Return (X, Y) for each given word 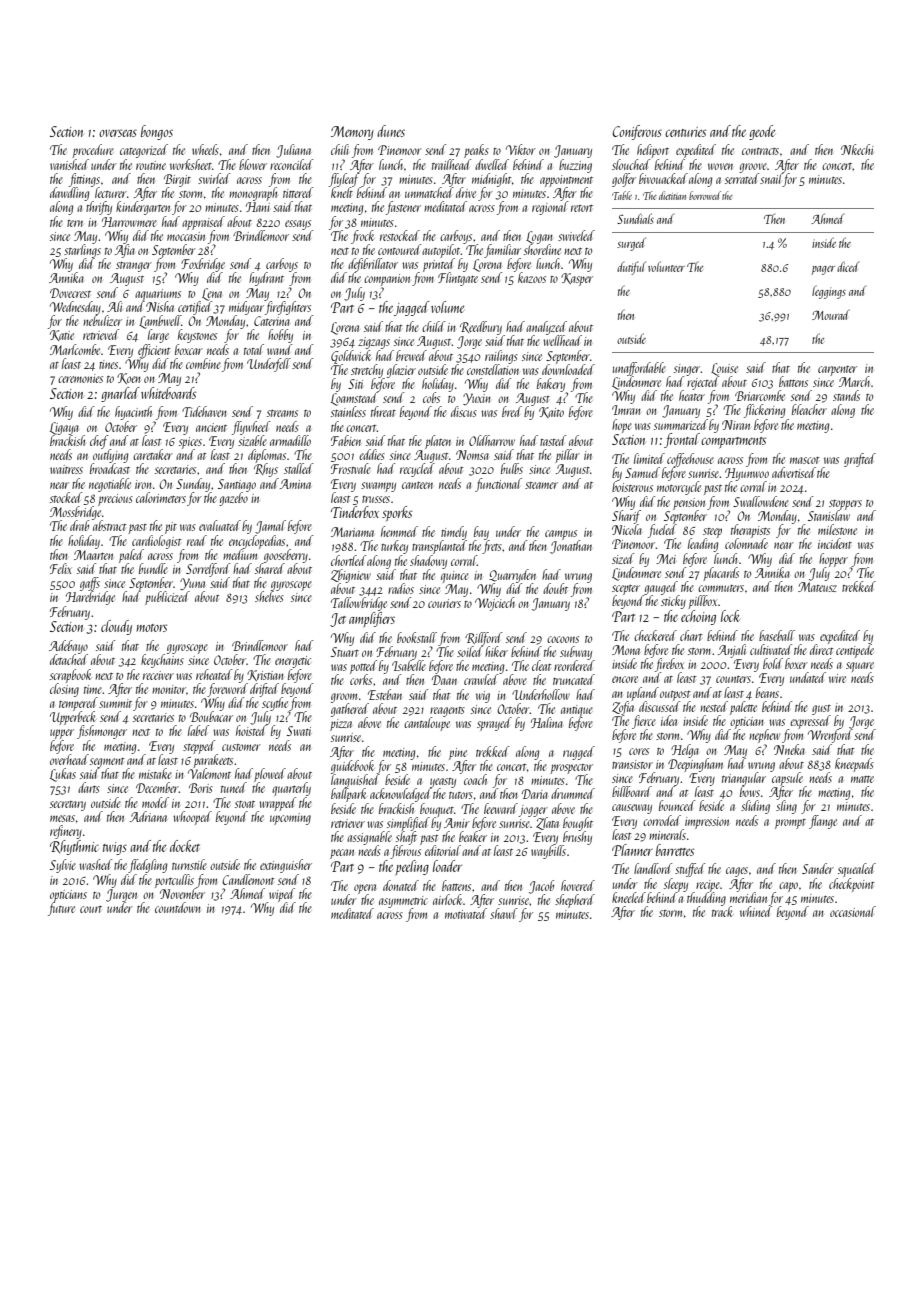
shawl (504, 913)
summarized (681, 424)
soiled (470, 651)
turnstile (189, 864)
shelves (269, 596)
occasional (853, 911)
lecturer (111, 192)
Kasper (577, 279)
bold (773, 663)
